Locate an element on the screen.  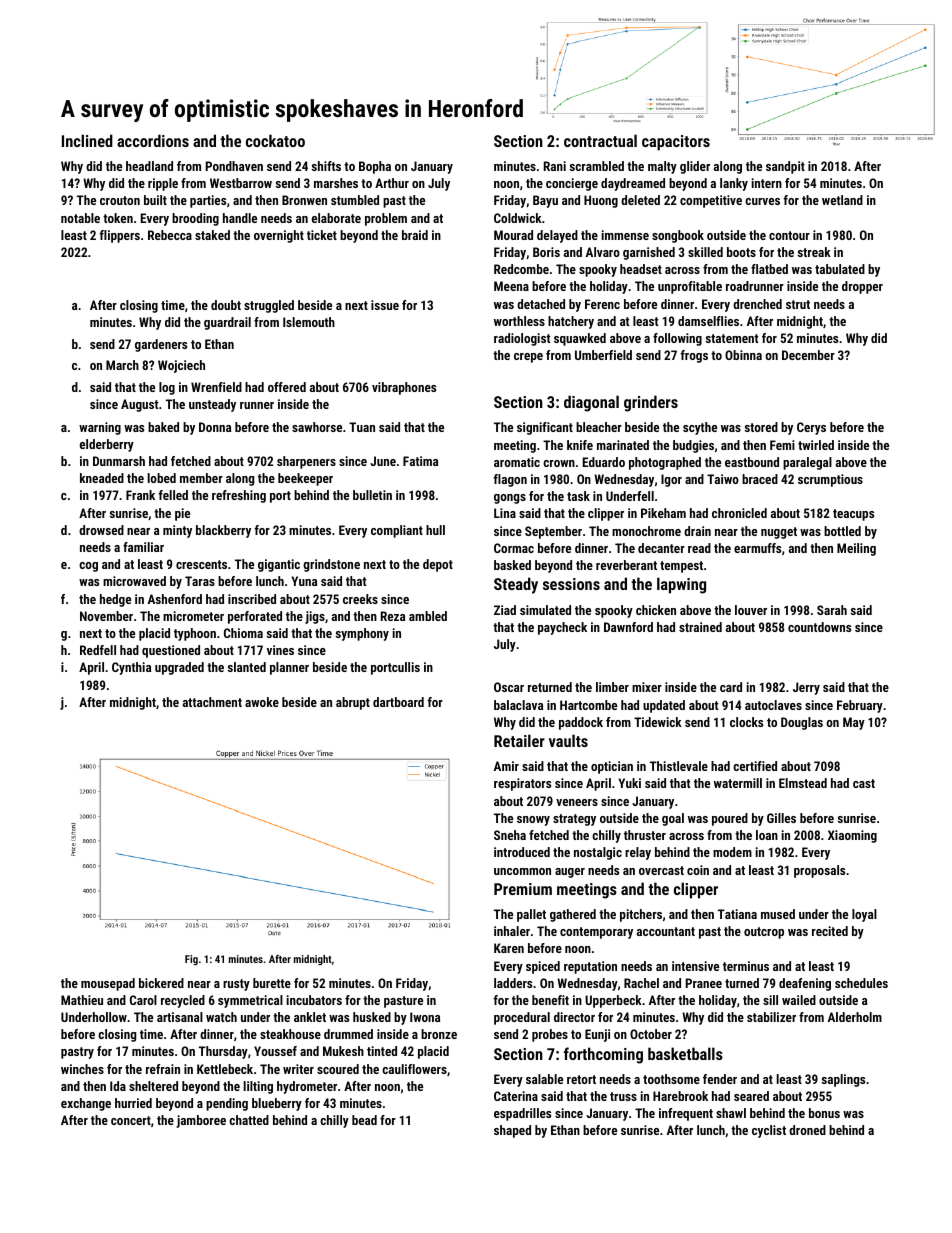
clocks is located at coordinates (746, 722).
